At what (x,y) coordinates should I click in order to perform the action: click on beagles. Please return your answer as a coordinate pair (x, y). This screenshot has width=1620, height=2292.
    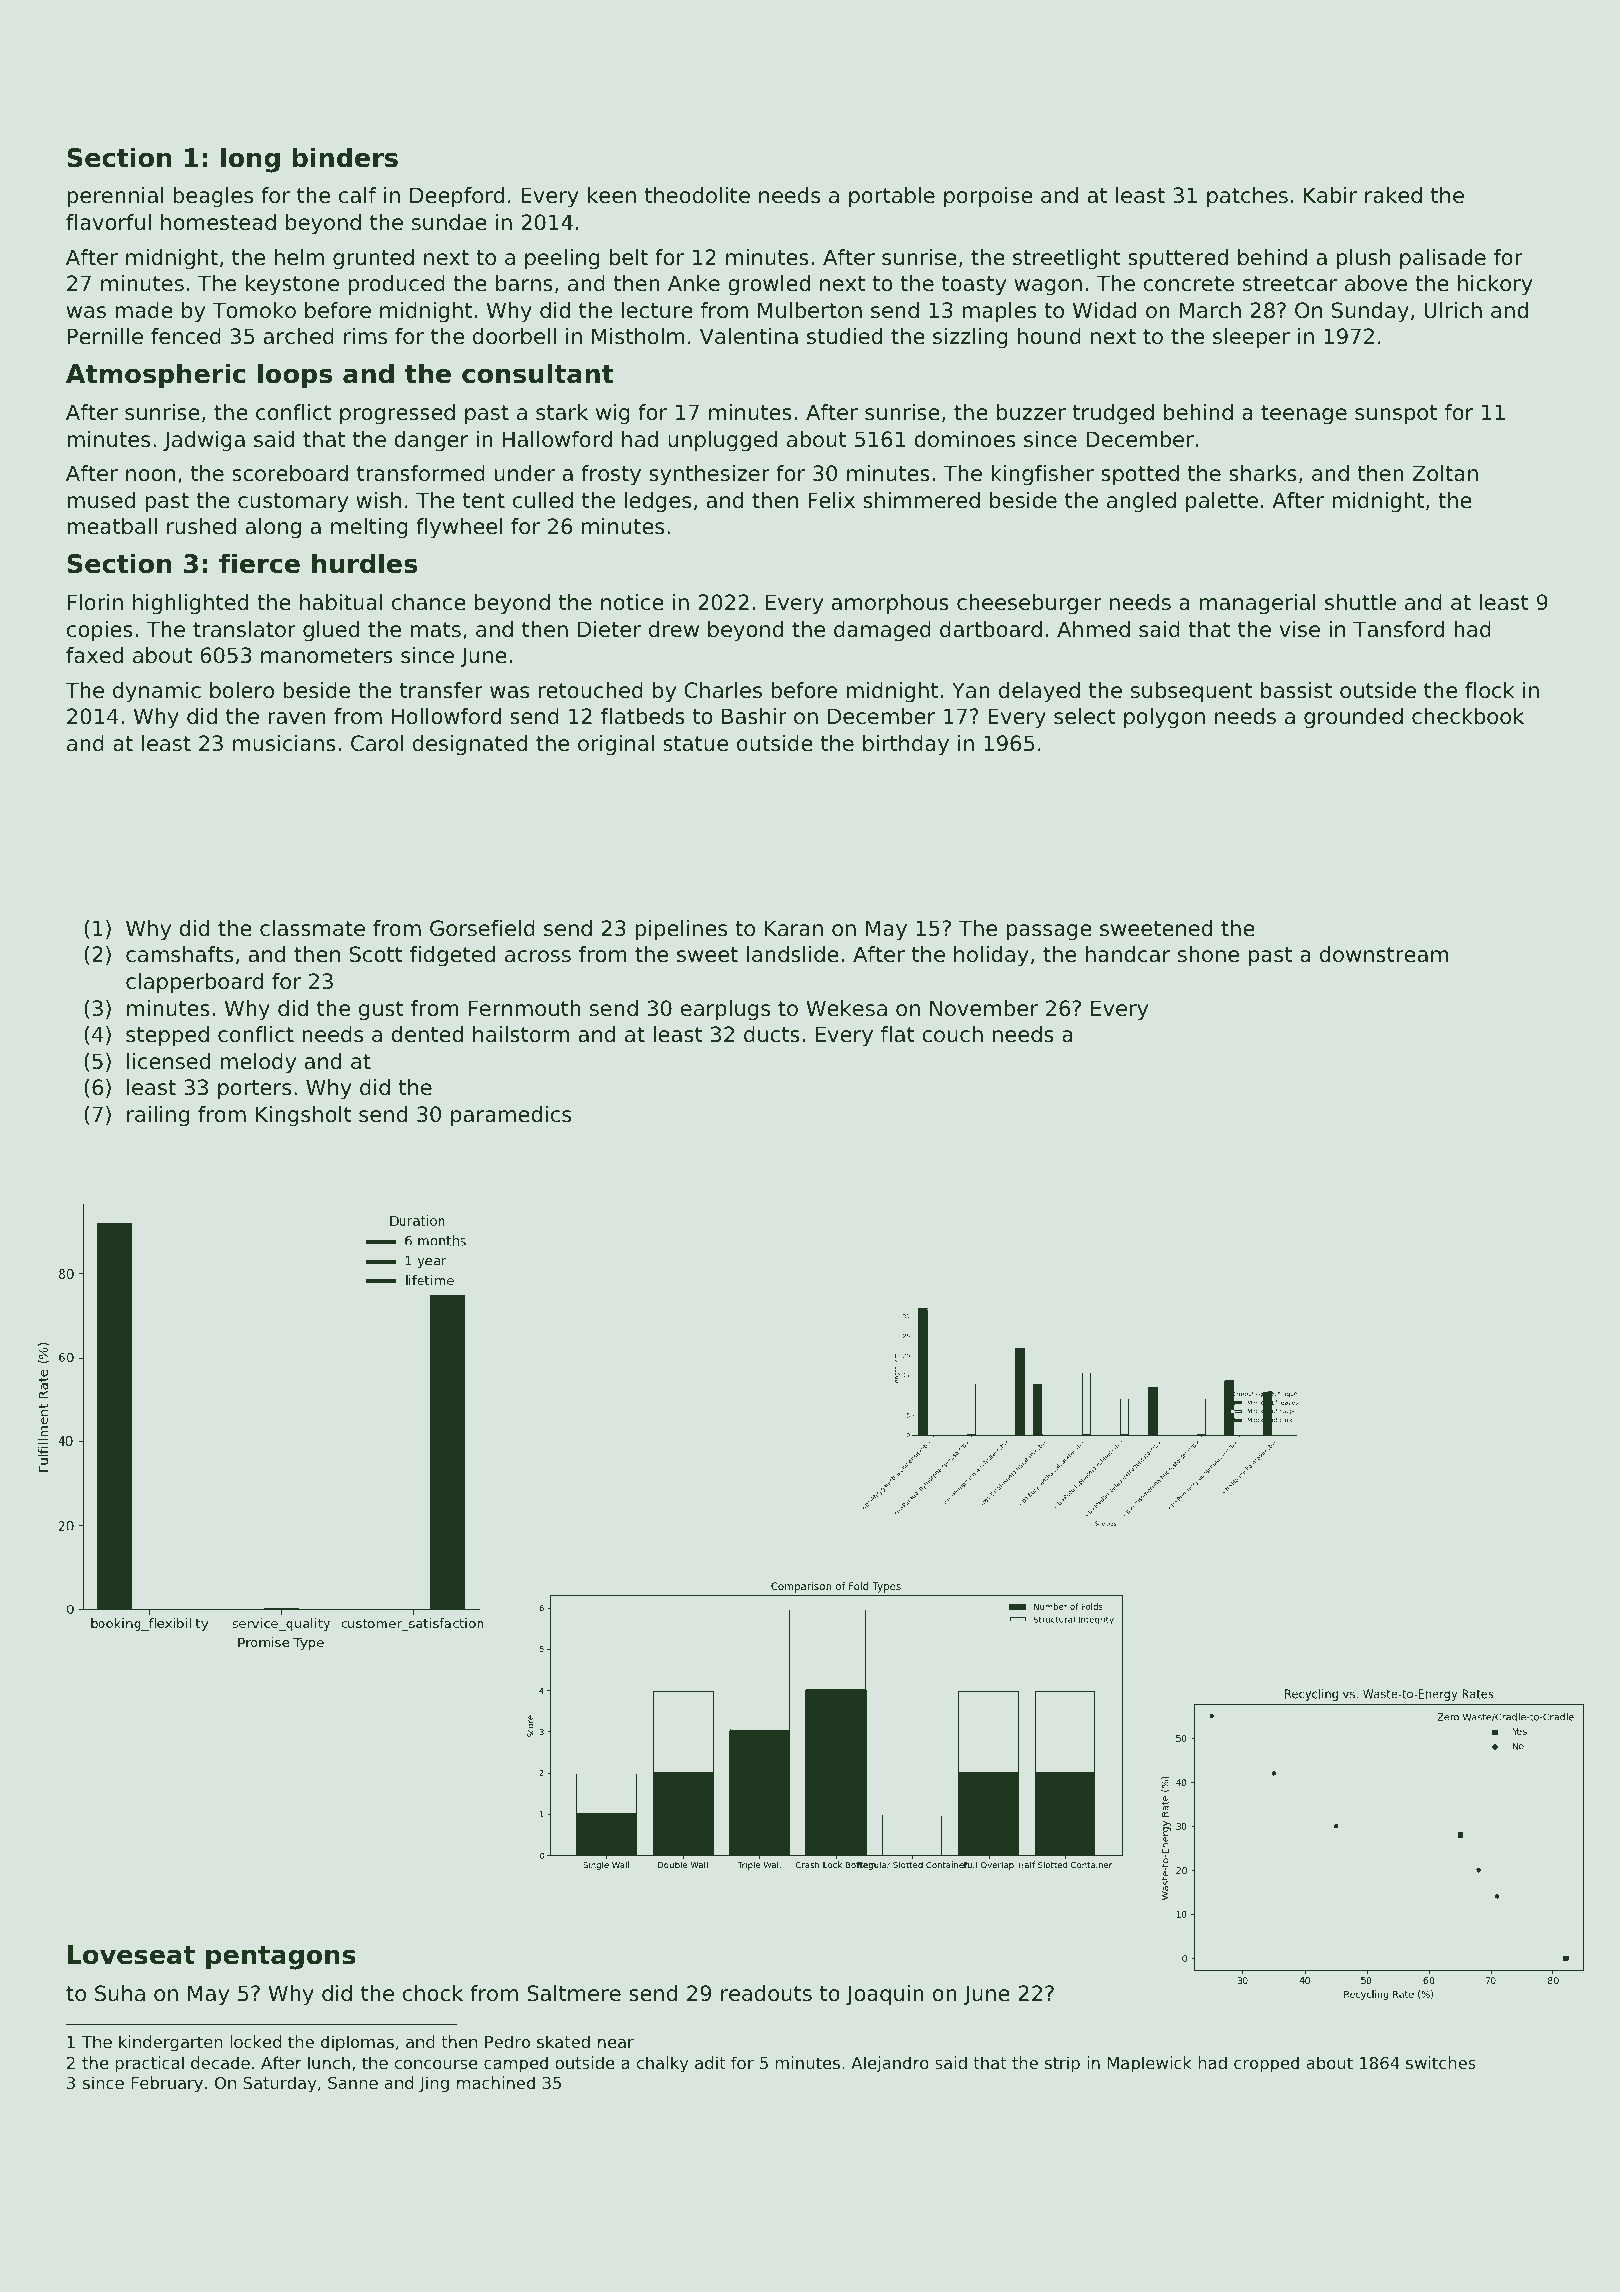
    Looking at the image, I should click on (213, 197).
